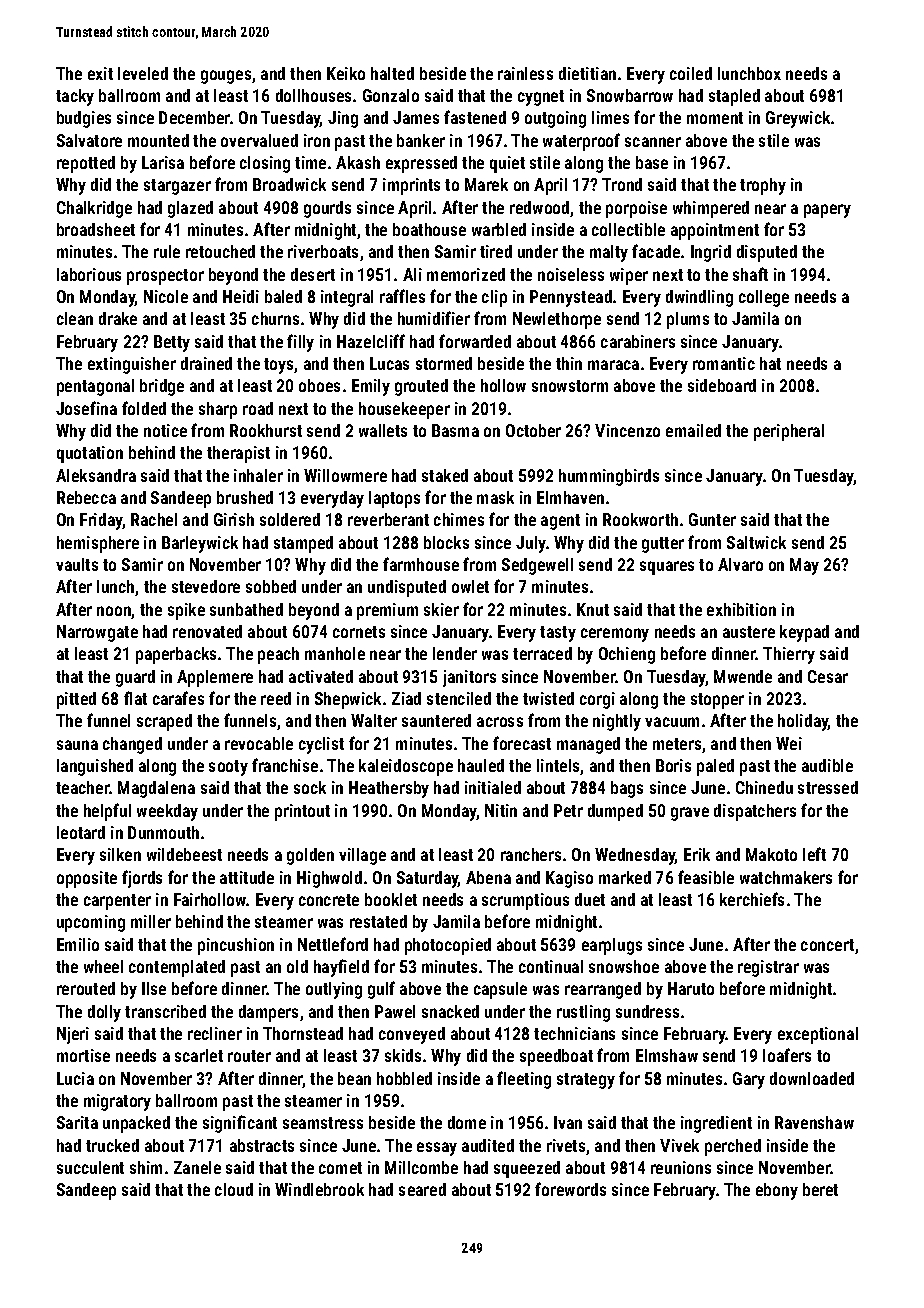 The image size is (924, 1308). I want to click on photocopied, so click(448, 946).
